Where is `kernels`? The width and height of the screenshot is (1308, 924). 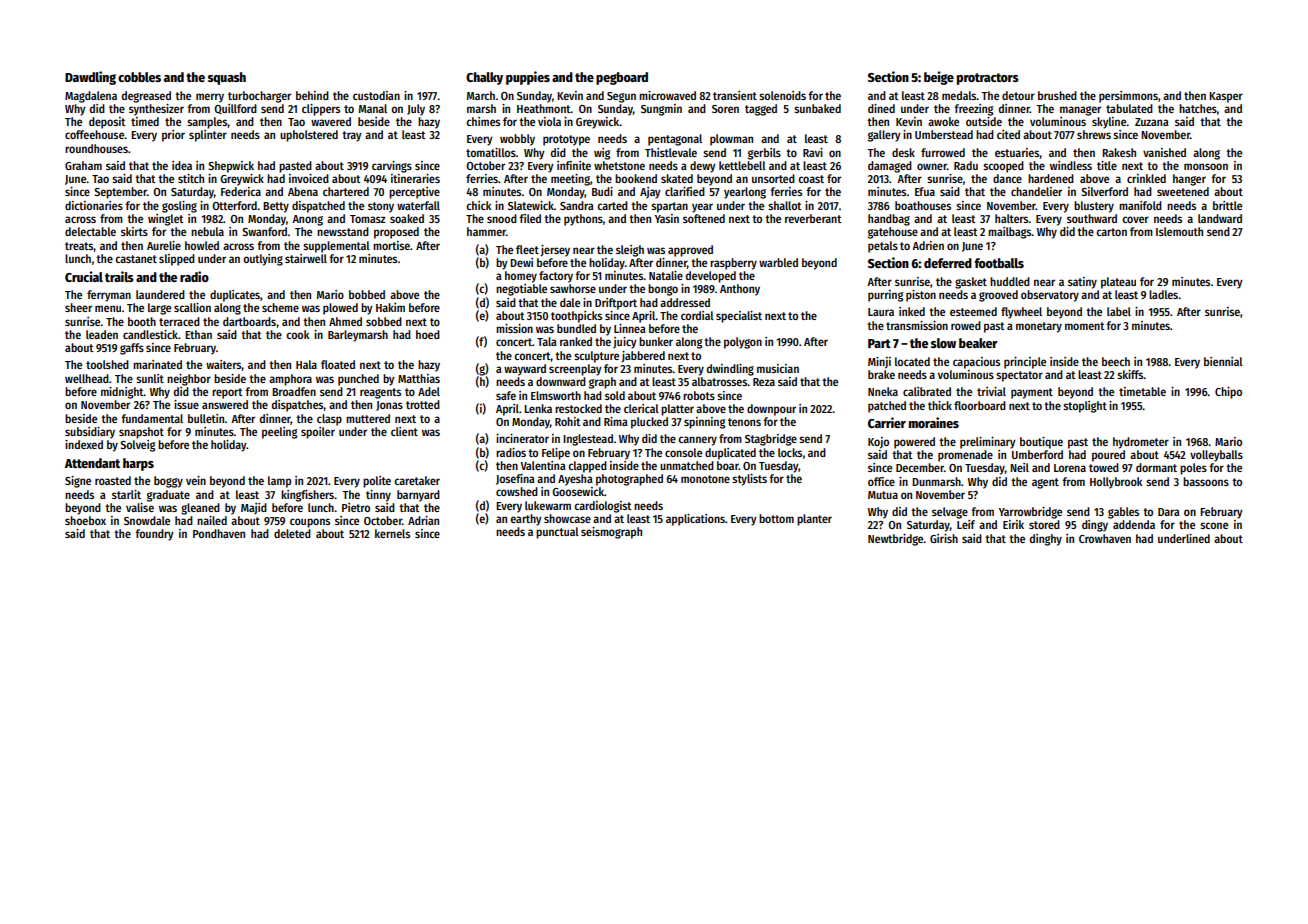 kernels is located at coordinates (392, 533).
